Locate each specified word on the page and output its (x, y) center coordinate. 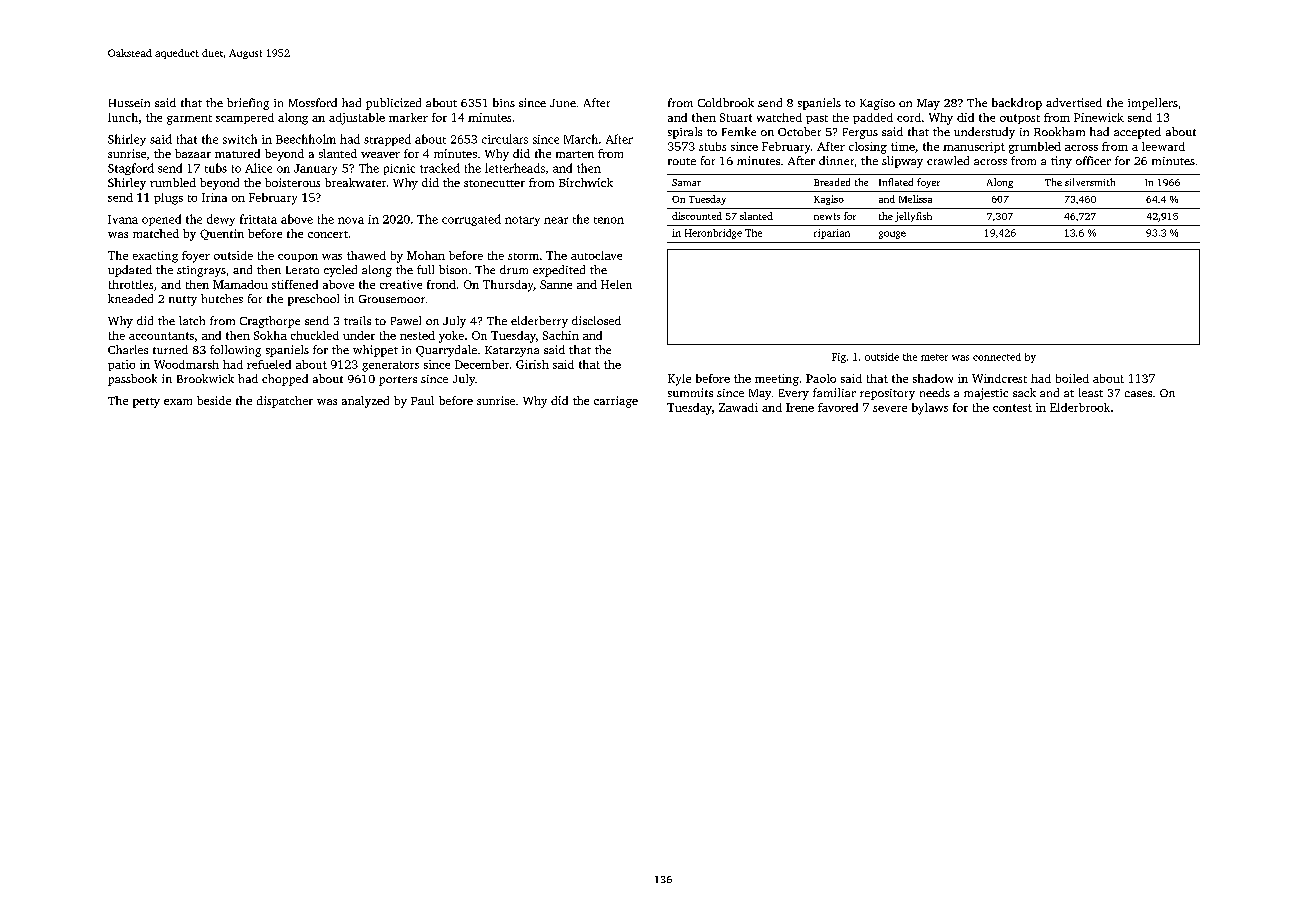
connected (997, 357)
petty (146, 403)
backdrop (1017, 104)
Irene (800, 407)
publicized (393, 104)
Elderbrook (1080, 407)
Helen (616, 284)
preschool (313, 300)
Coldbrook (726, 102)
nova (351, 220)
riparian (832, 234)
